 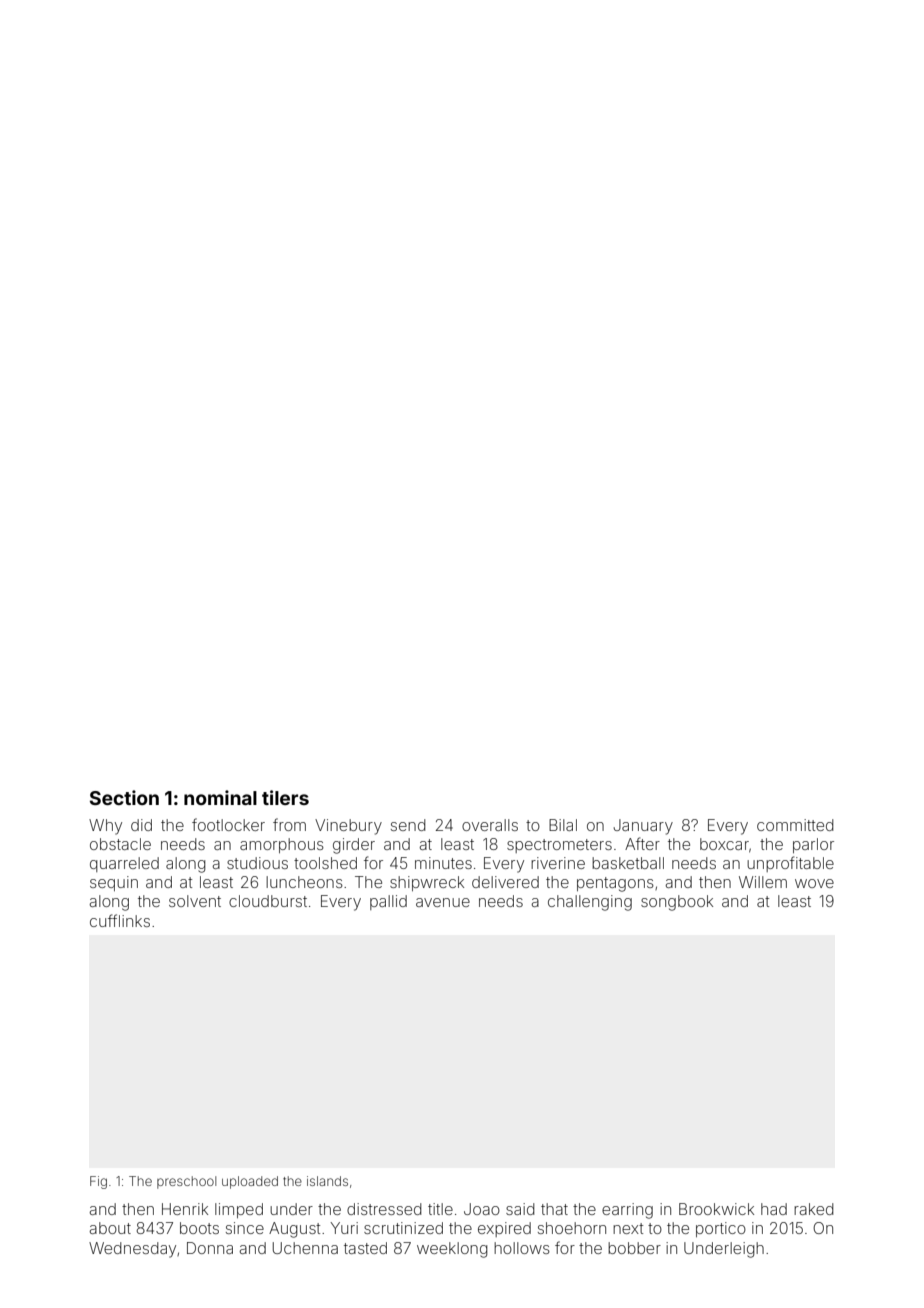 What do you see at coordinates (285, 797) in the page?
I see `tilers` at bounding box center [285, 797].
